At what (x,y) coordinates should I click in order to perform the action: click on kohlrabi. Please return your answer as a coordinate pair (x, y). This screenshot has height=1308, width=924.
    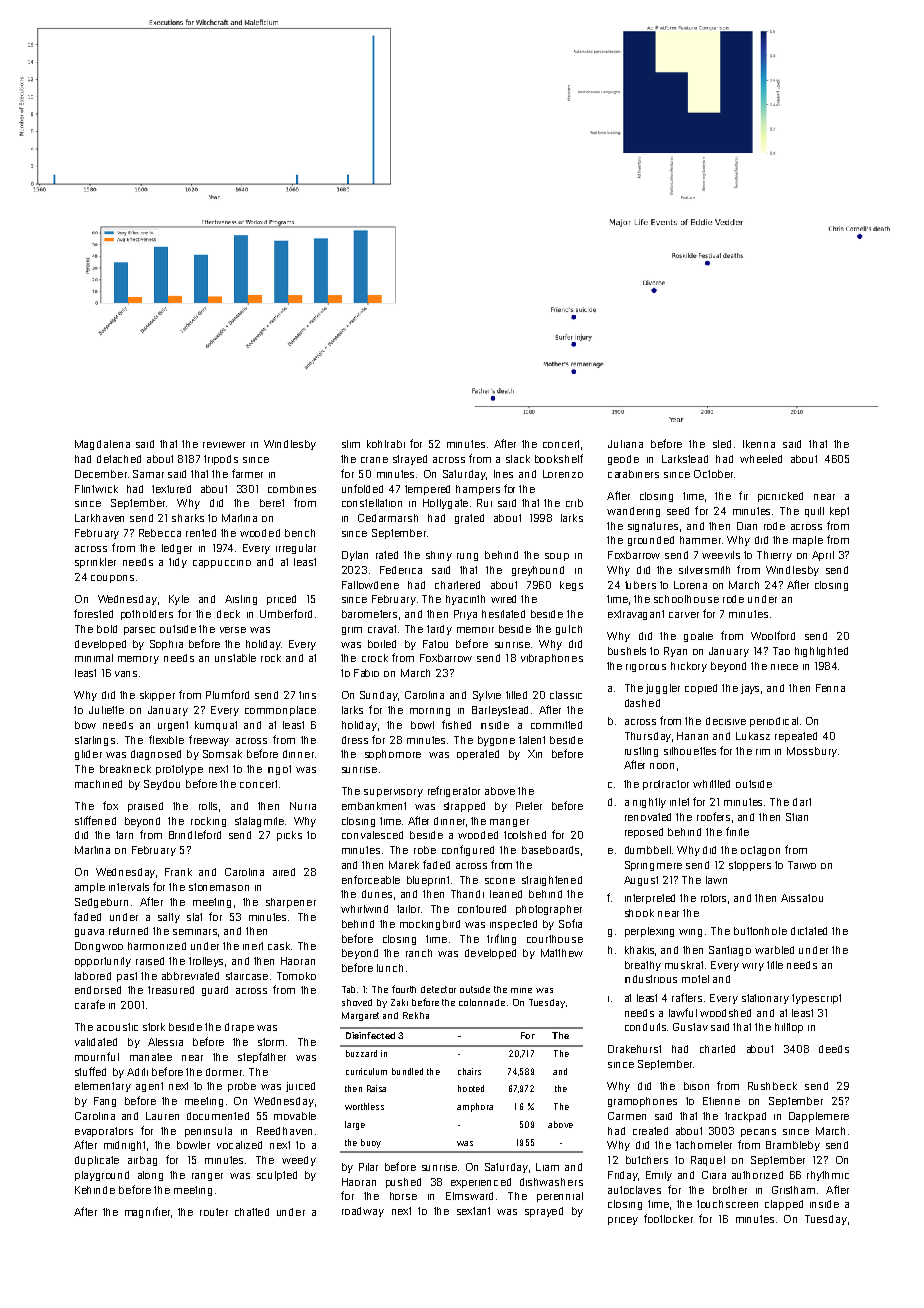
    Looking at the image, I should click on (386, 444).
